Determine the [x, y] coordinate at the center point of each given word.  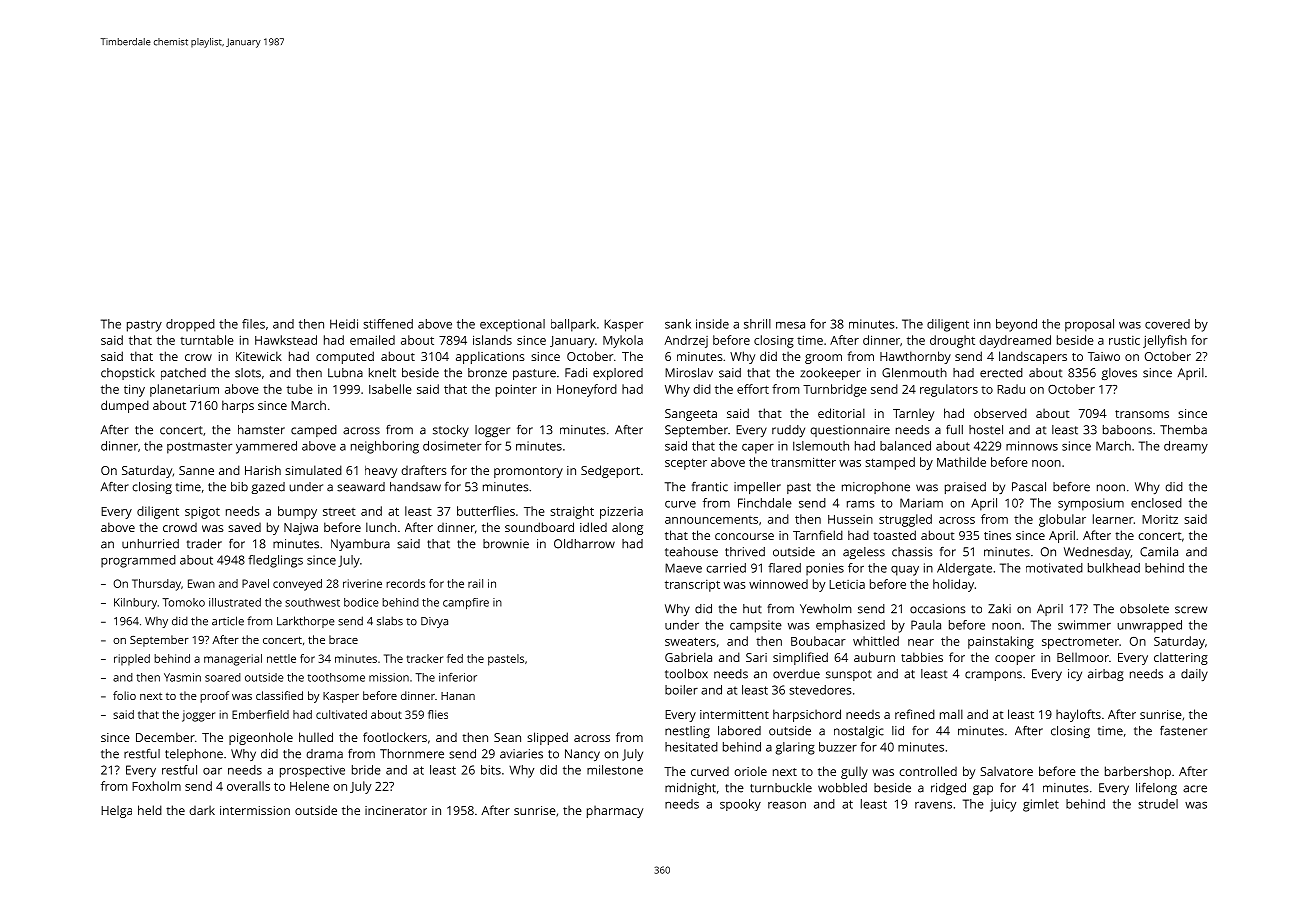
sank [678, 324]
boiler [681, 690]
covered [1167, 324]
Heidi [344, 324]
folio [124, 695]
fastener [1183, 731]
